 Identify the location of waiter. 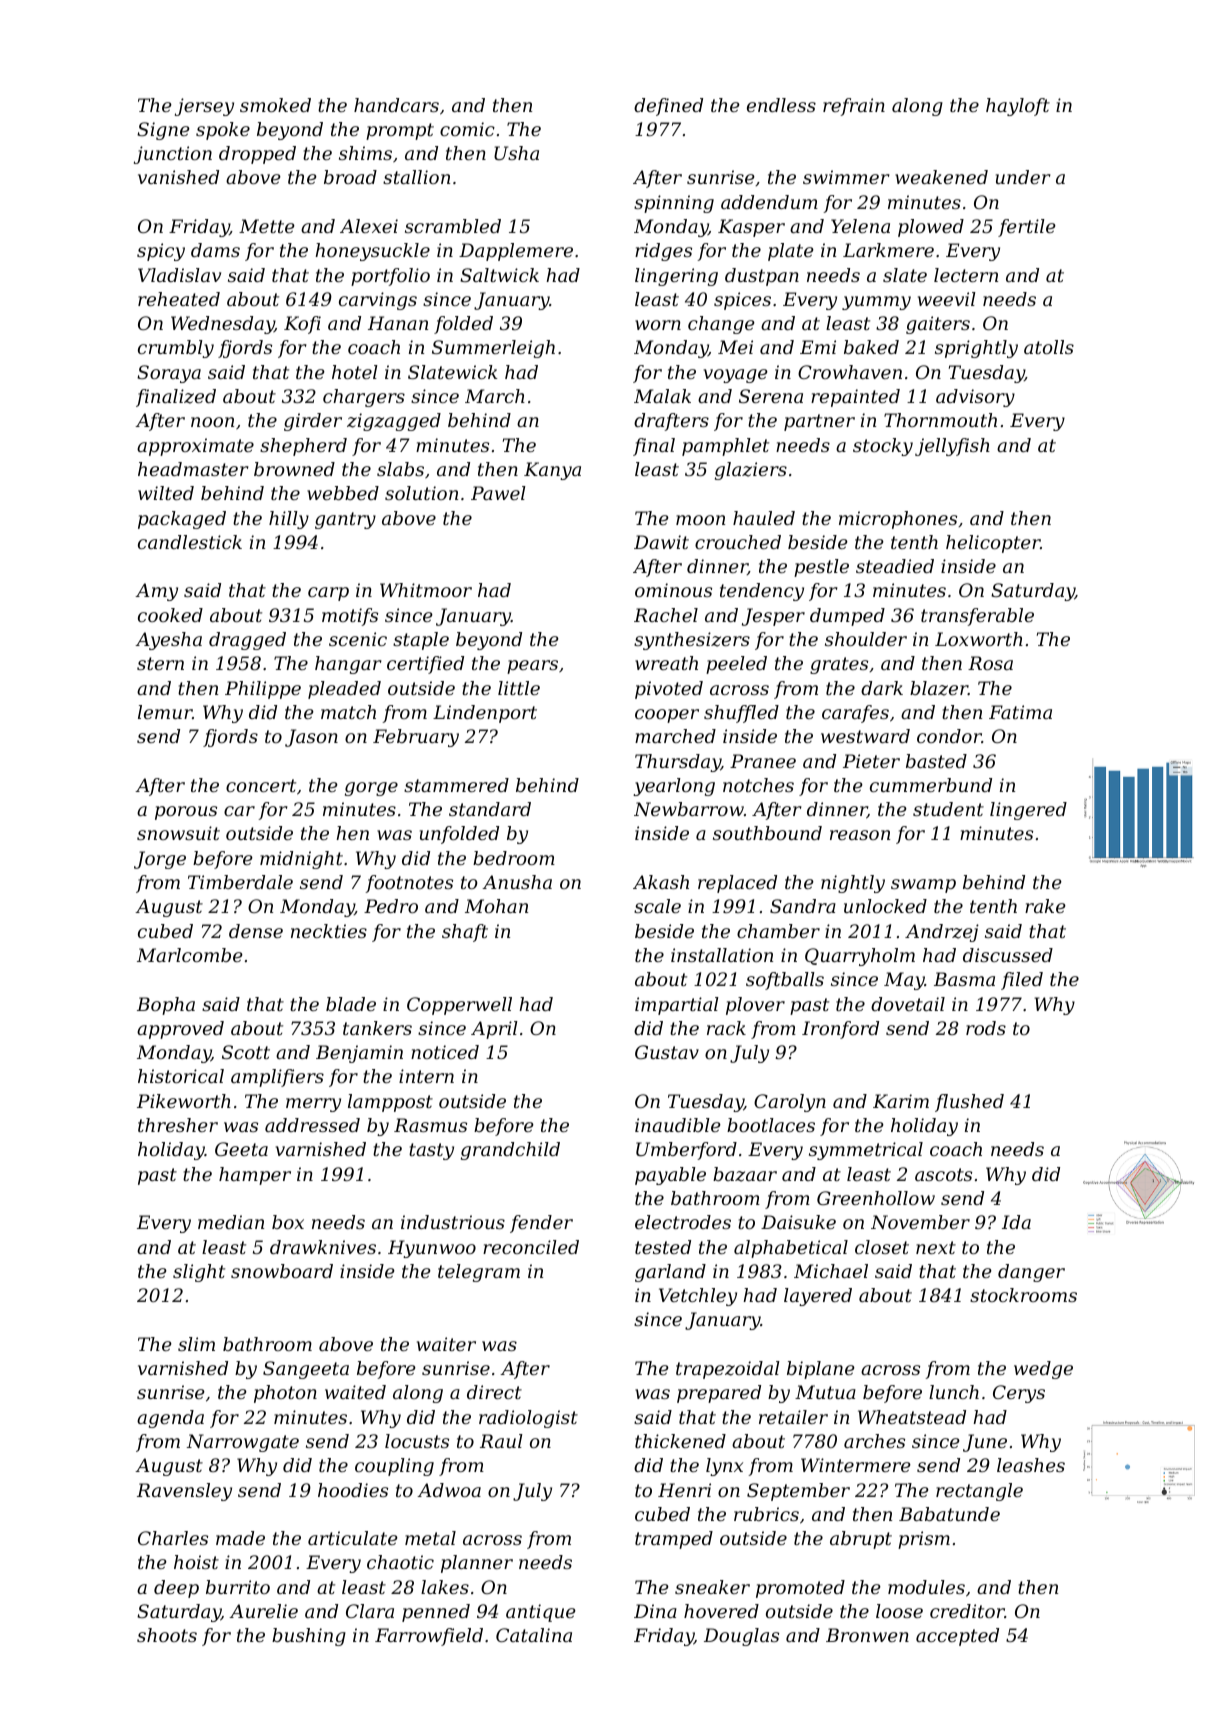
(446, 1344).
